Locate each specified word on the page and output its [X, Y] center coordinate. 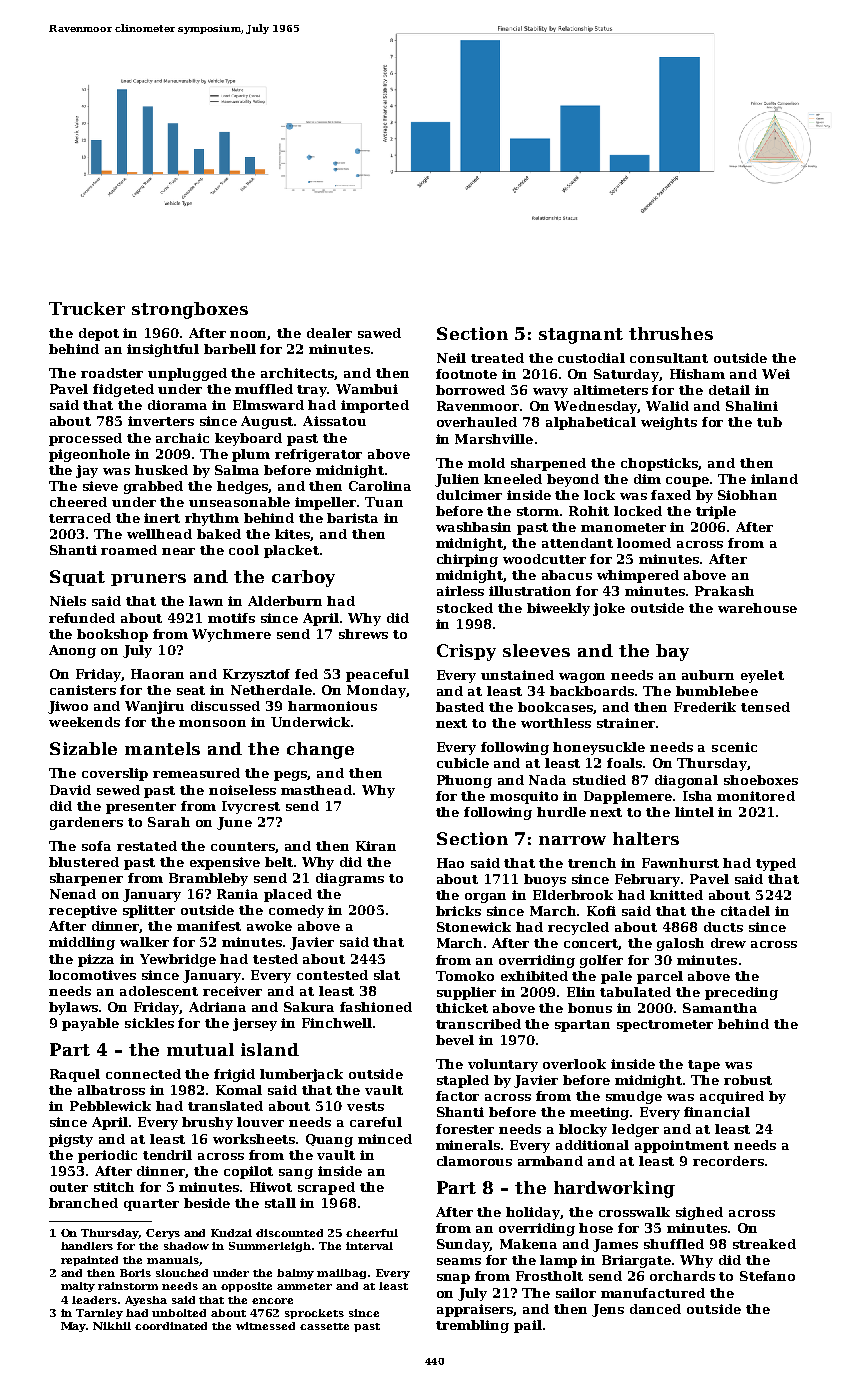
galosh [680, 944]
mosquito [524, 797]
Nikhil [112, 1326]
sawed [379, 333]
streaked [764, 1244]
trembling [472, 1326]
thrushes [671, 333]
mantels [162, 748]
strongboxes [190, 310]
